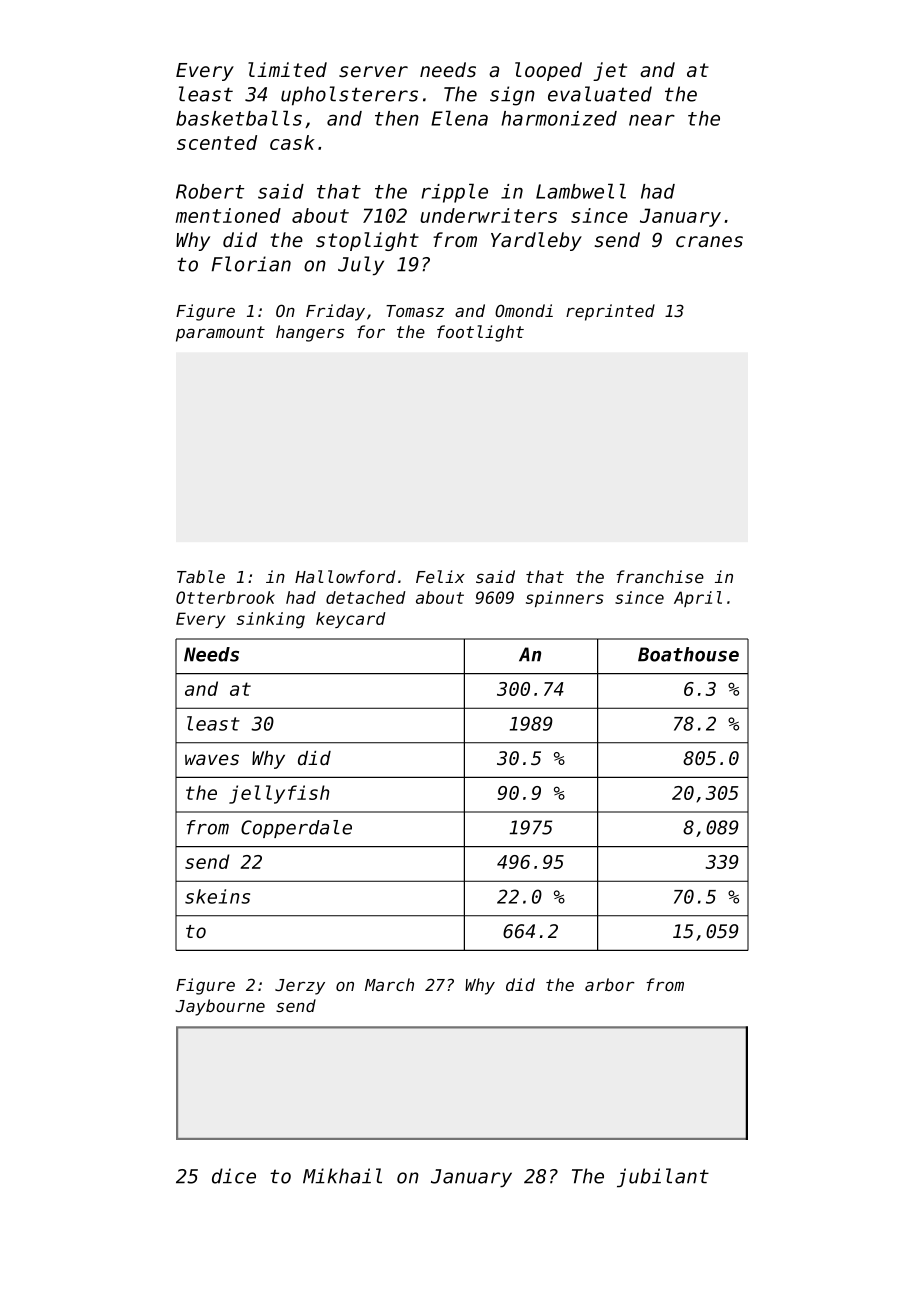  Describe the element at coordinates (342, 1176) in the page. I see `Mikhail` at that location.
